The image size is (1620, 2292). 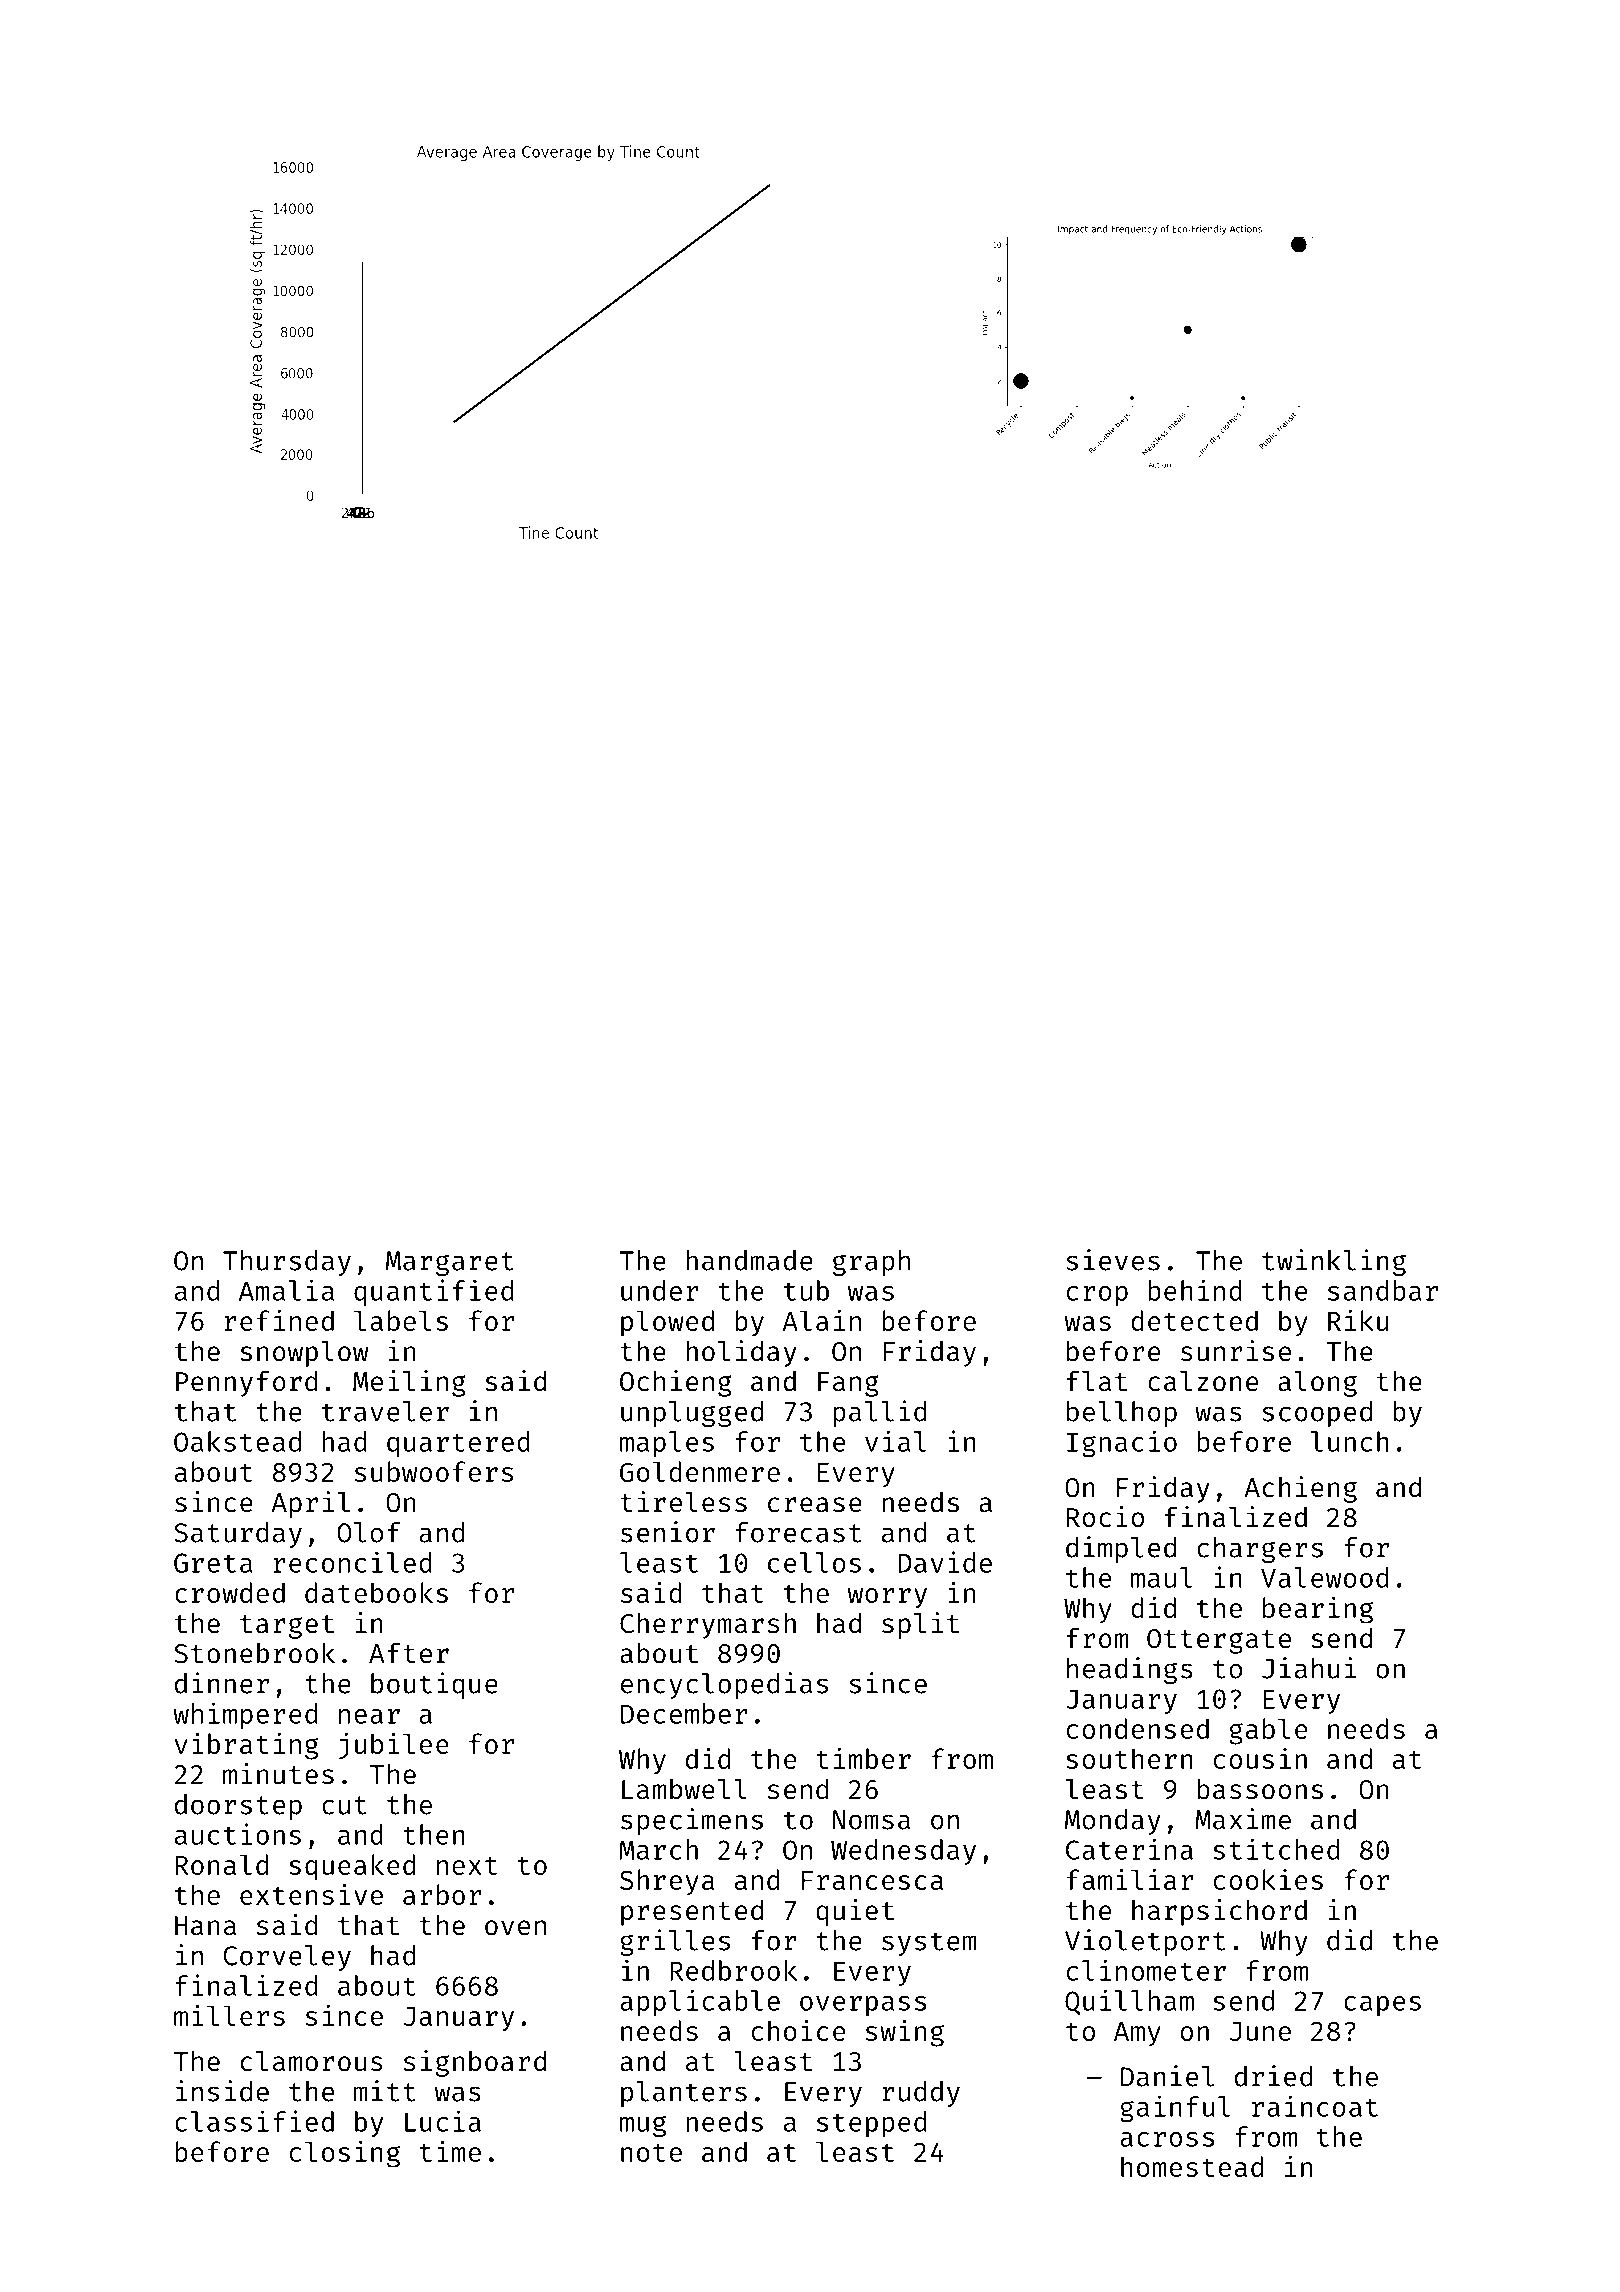 I want to click on cut, so click(x=344, y=1805).
